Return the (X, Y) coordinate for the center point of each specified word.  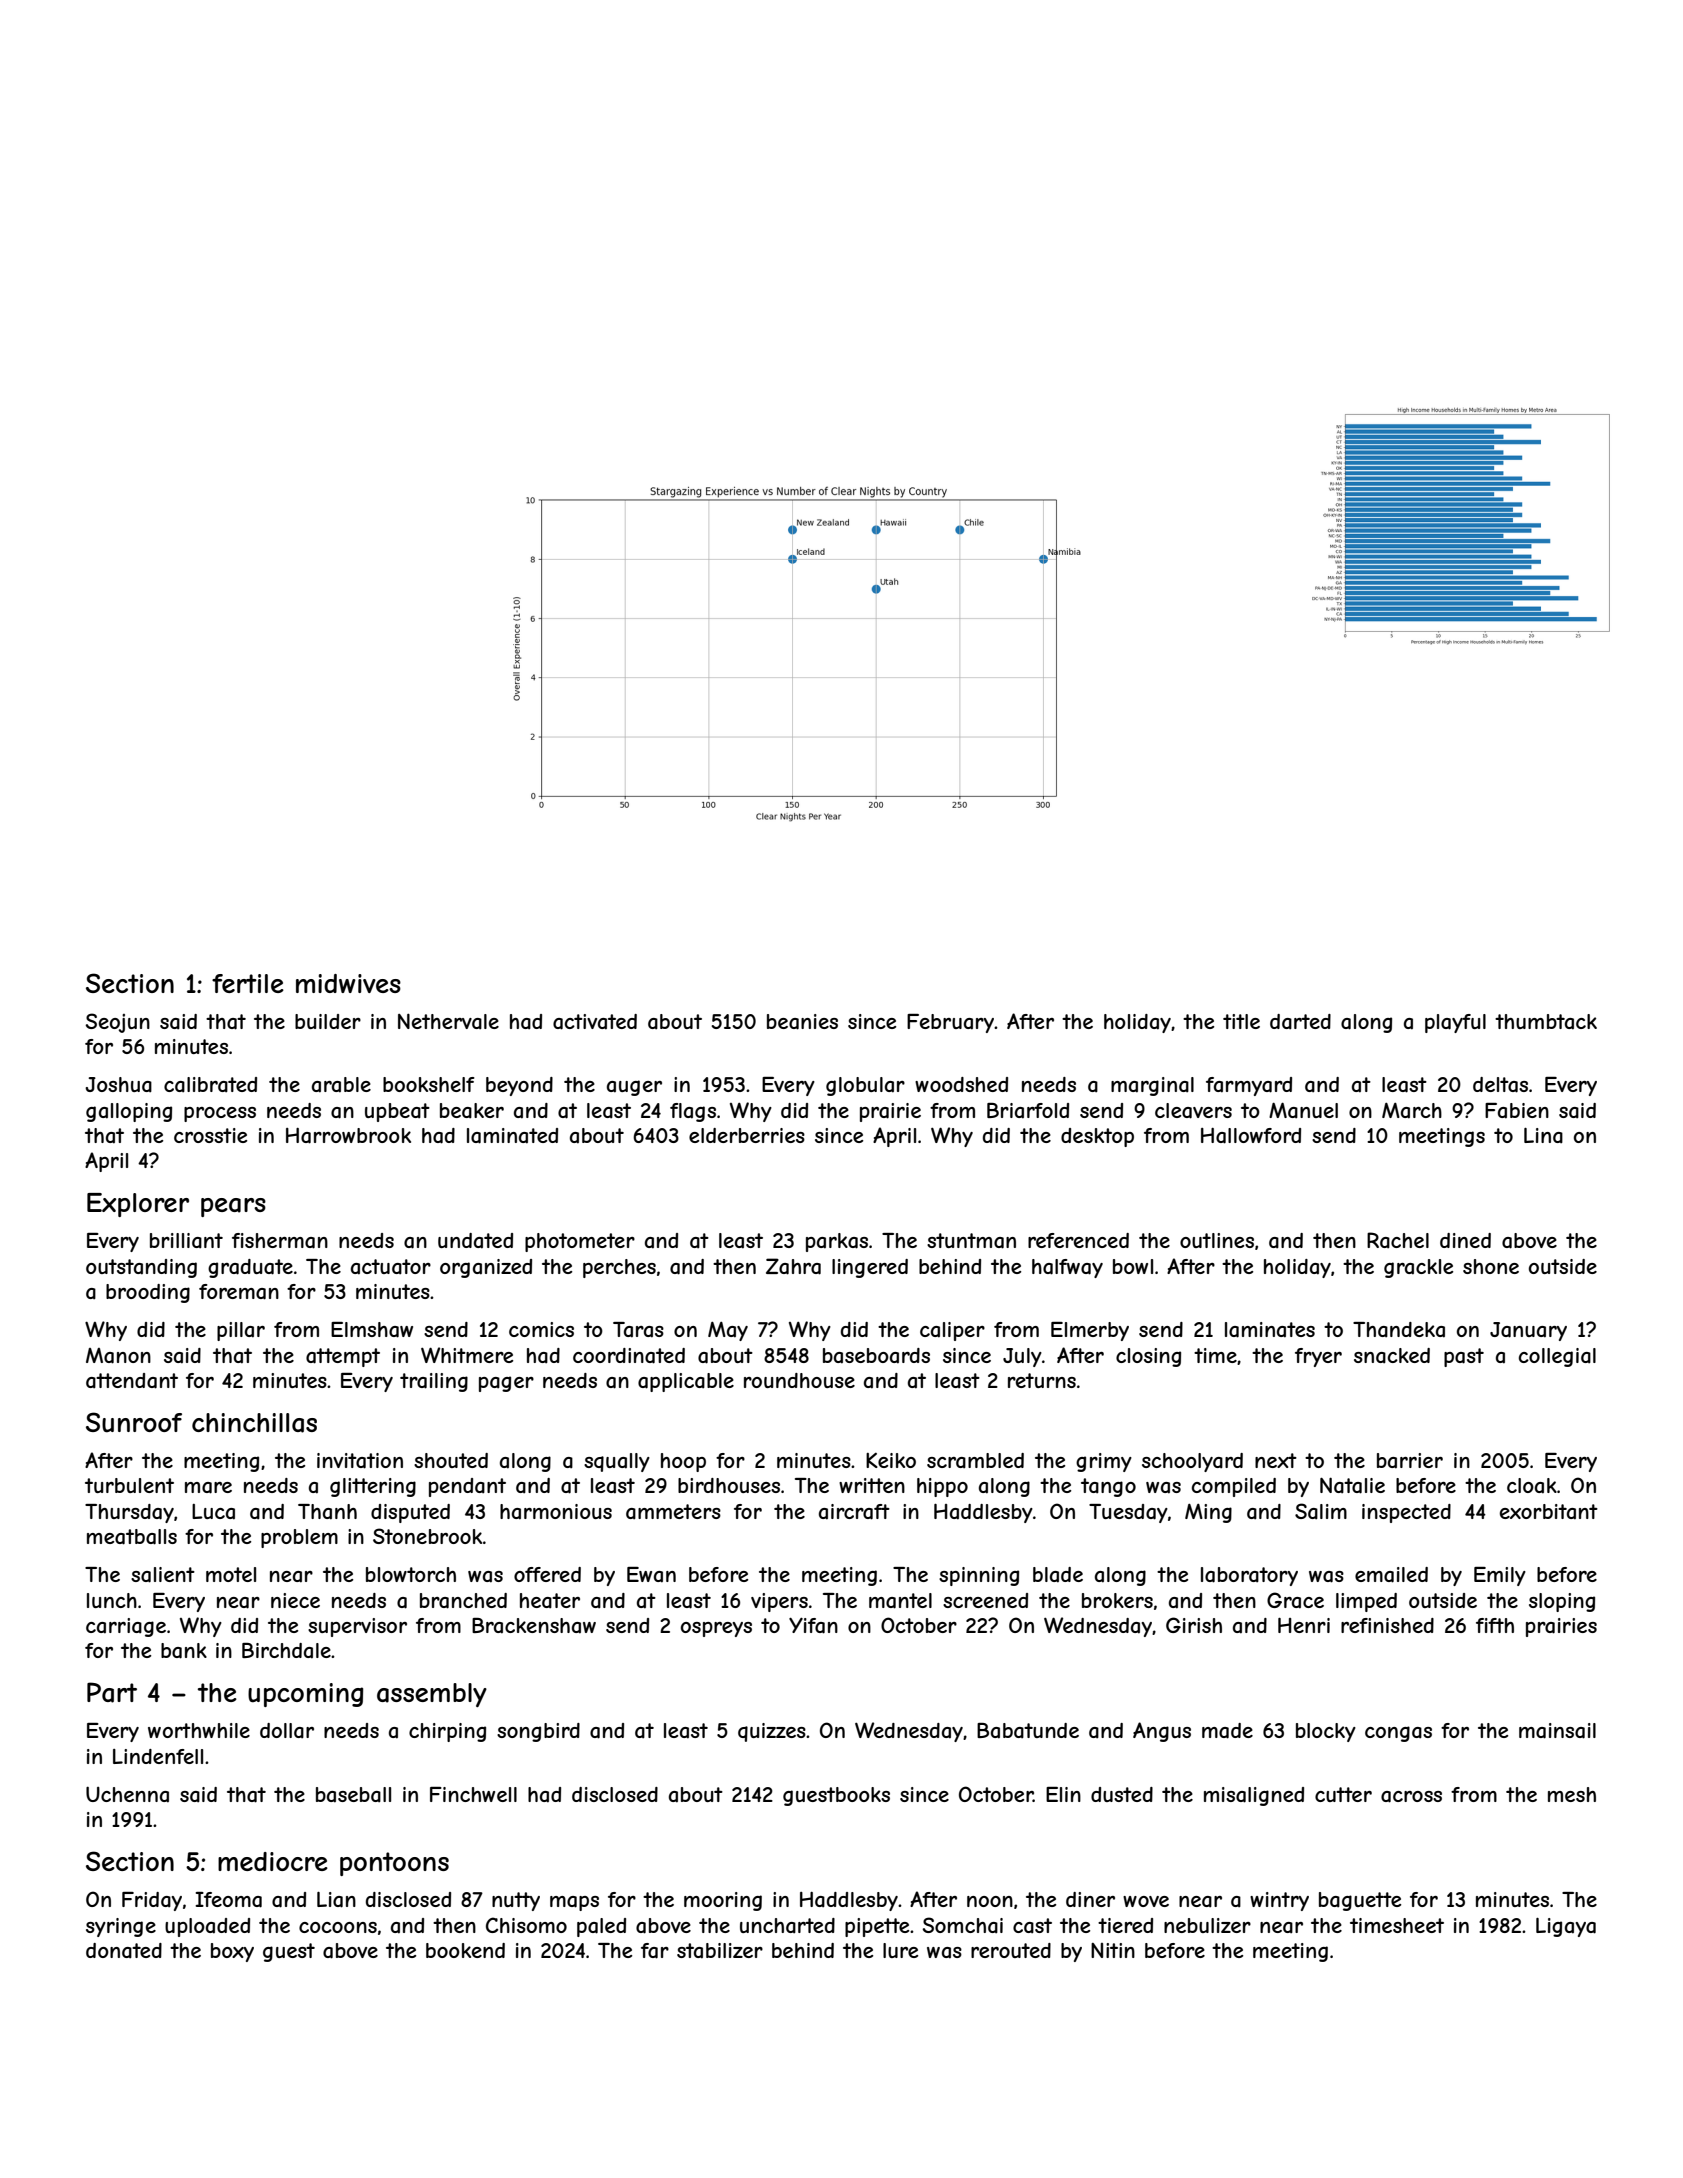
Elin (1063, 1794)
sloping (1562, 1602)
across (1411, 1797)
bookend (465, 1950)
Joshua (118, 1085)
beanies (802, 1022)
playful (1455, 1023)
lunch (112, 1600)
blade (1058, 1575)
